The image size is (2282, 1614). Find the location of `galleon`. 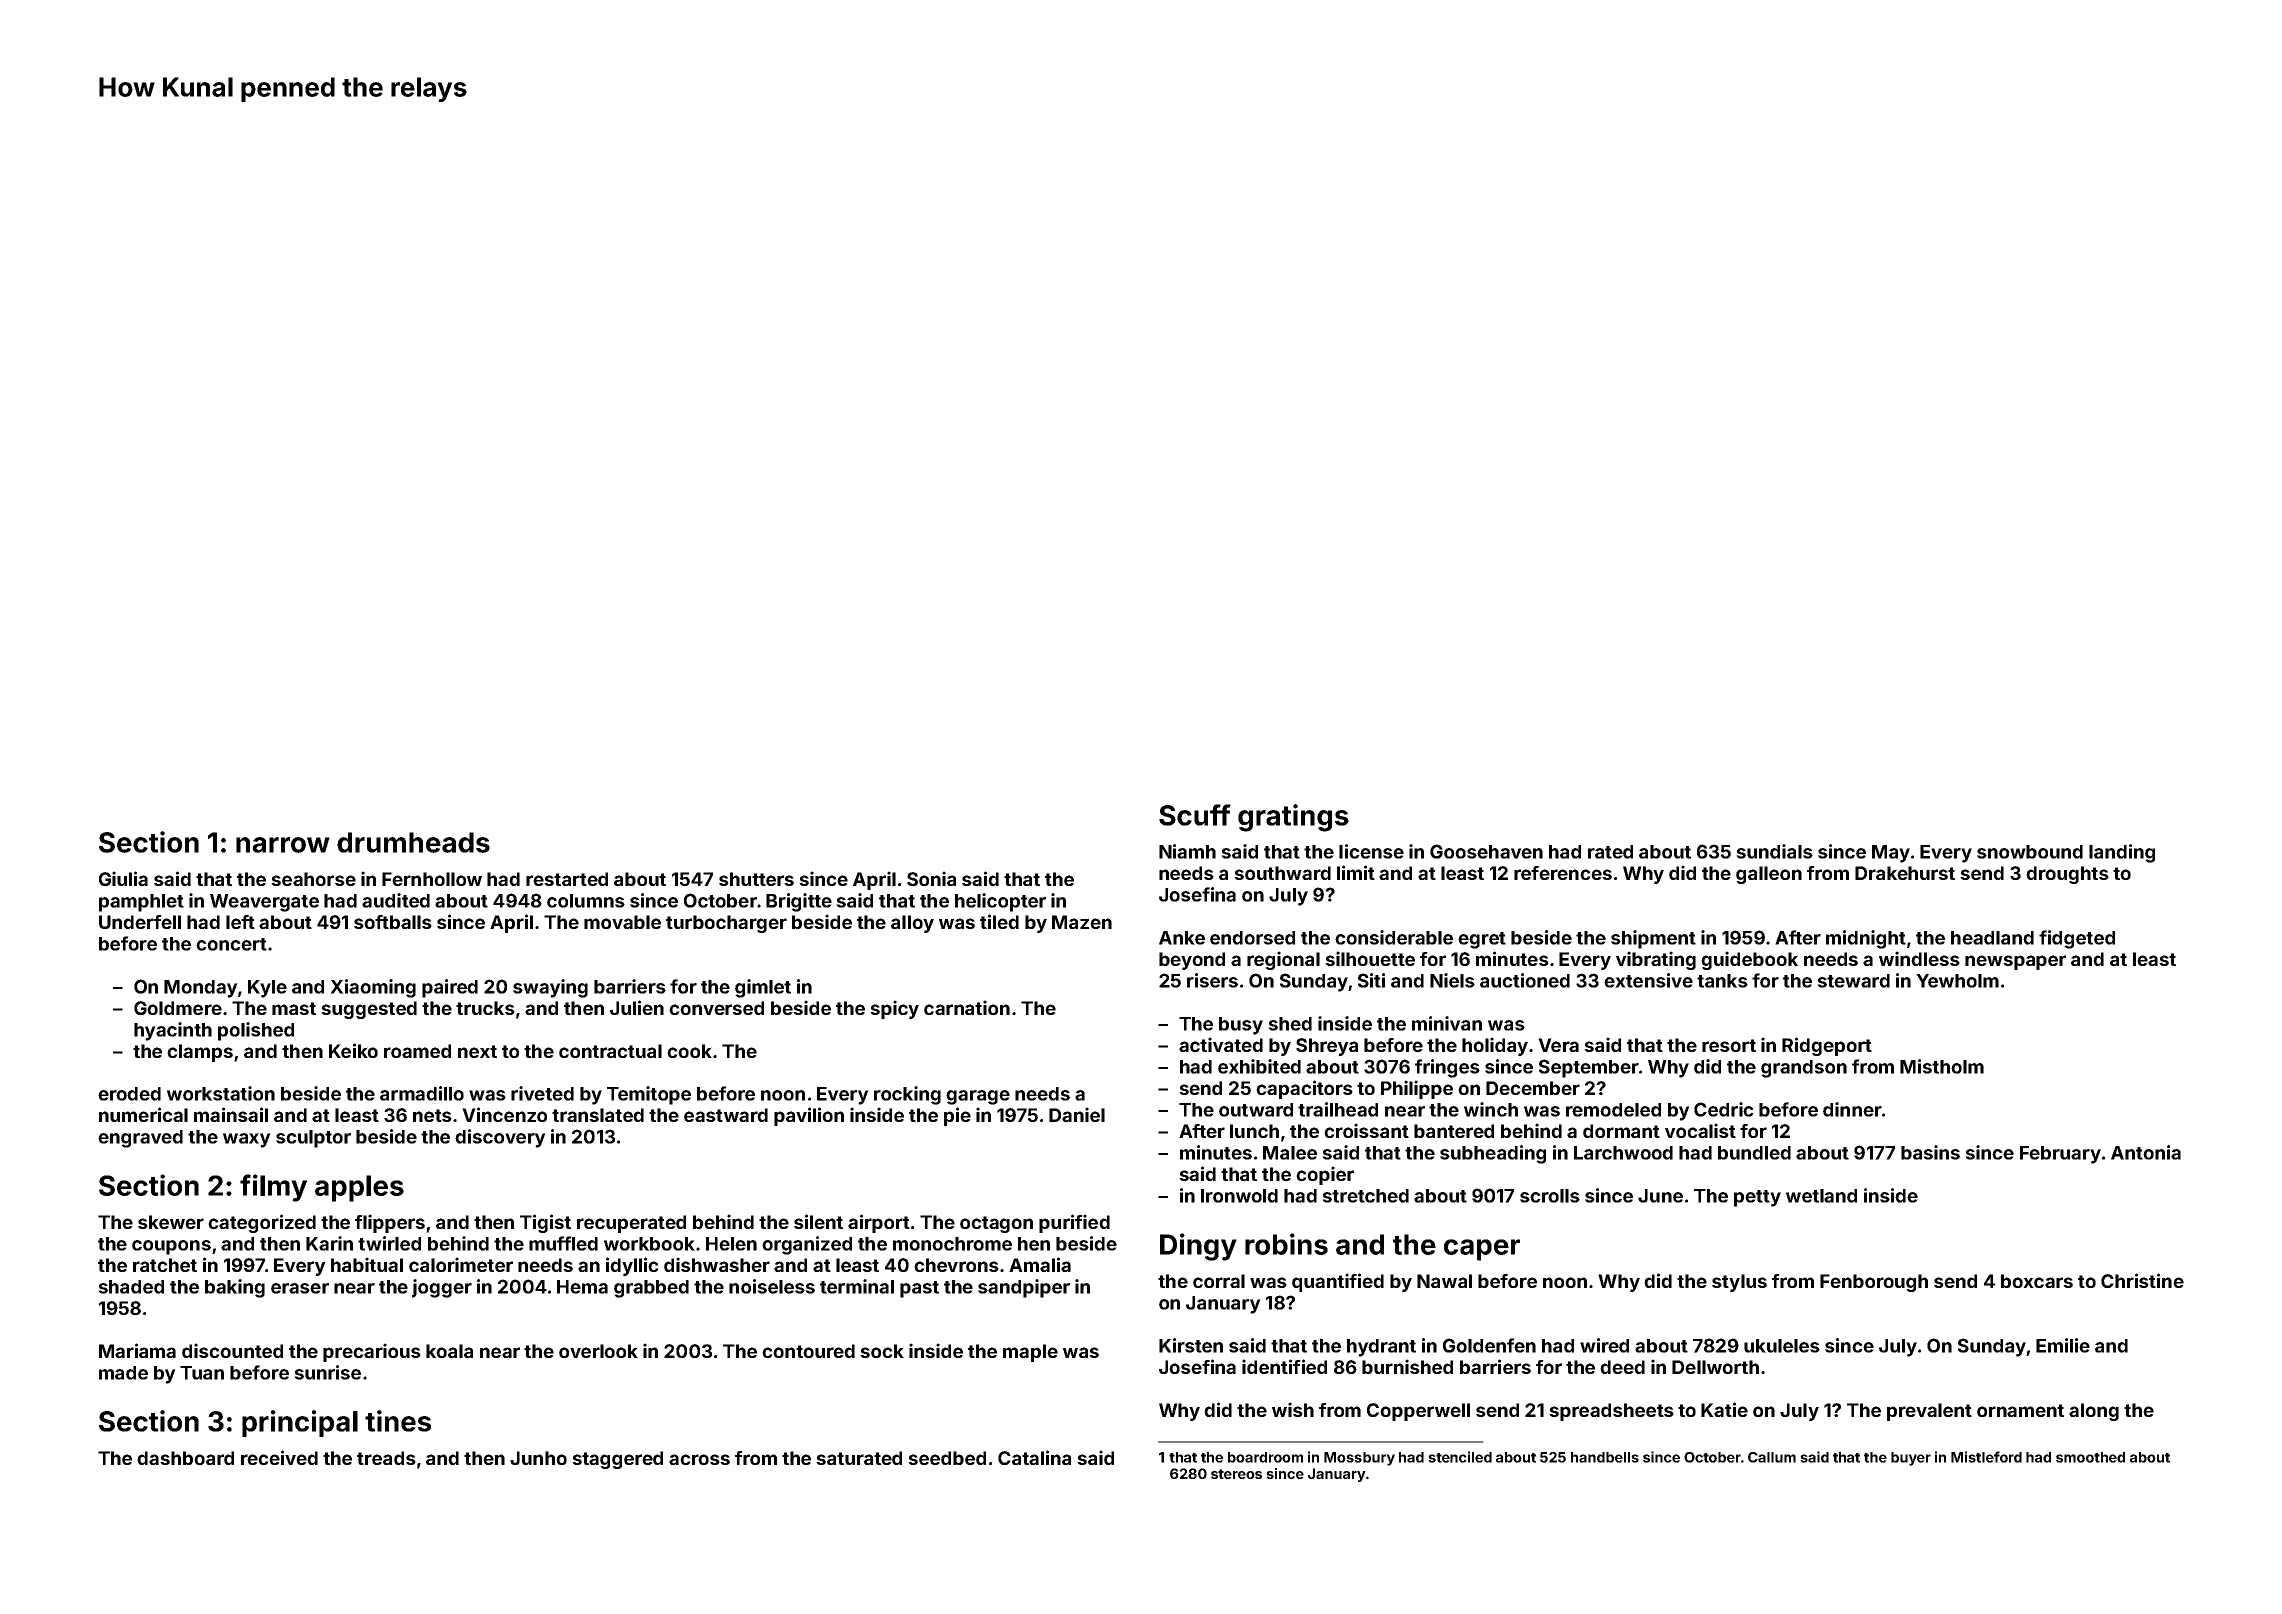

galleon is located at coordinates (1769, 875).
